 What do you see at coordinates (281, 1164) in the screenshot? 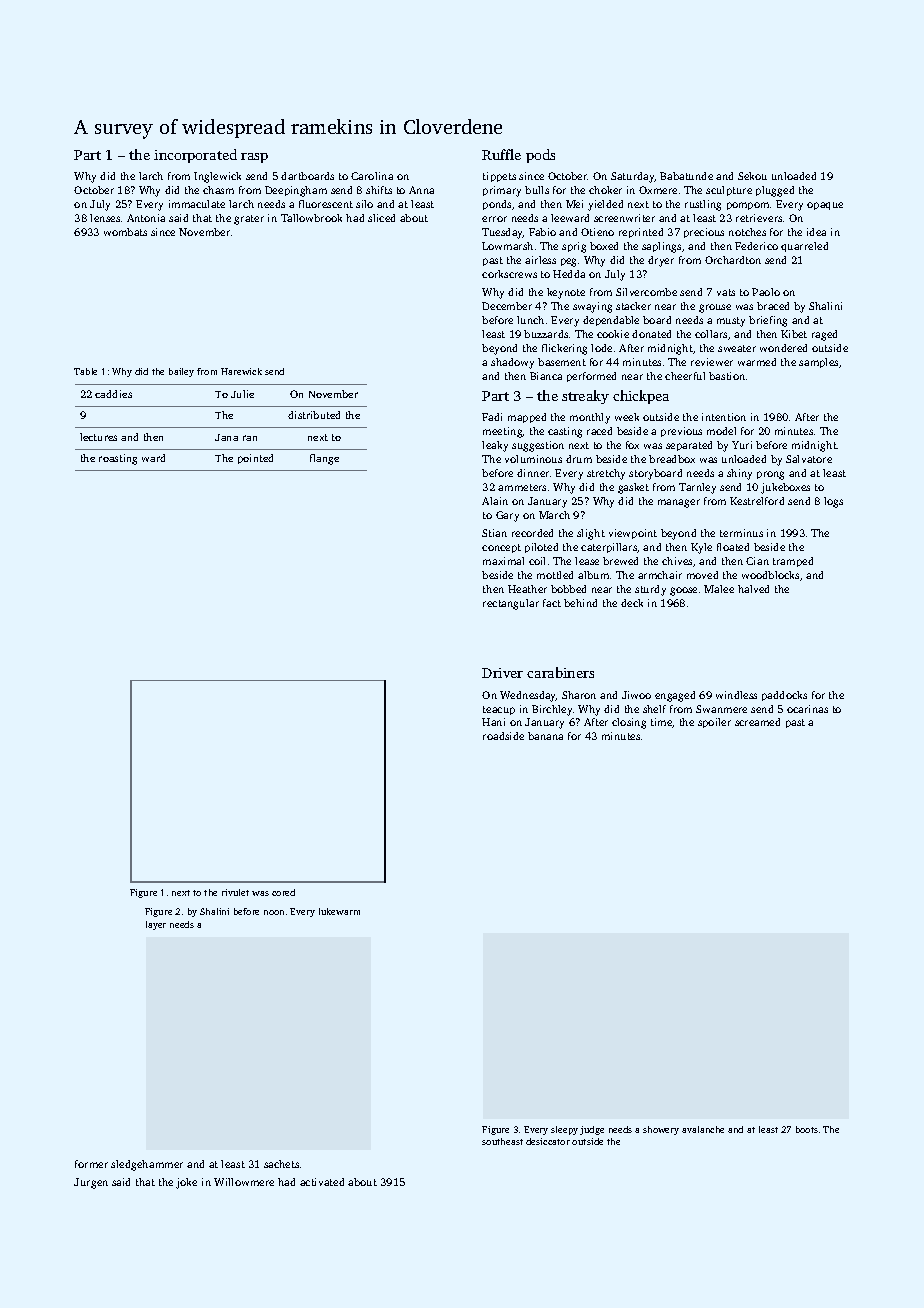
I see `sachets` at bounding box center [281, 1164].
